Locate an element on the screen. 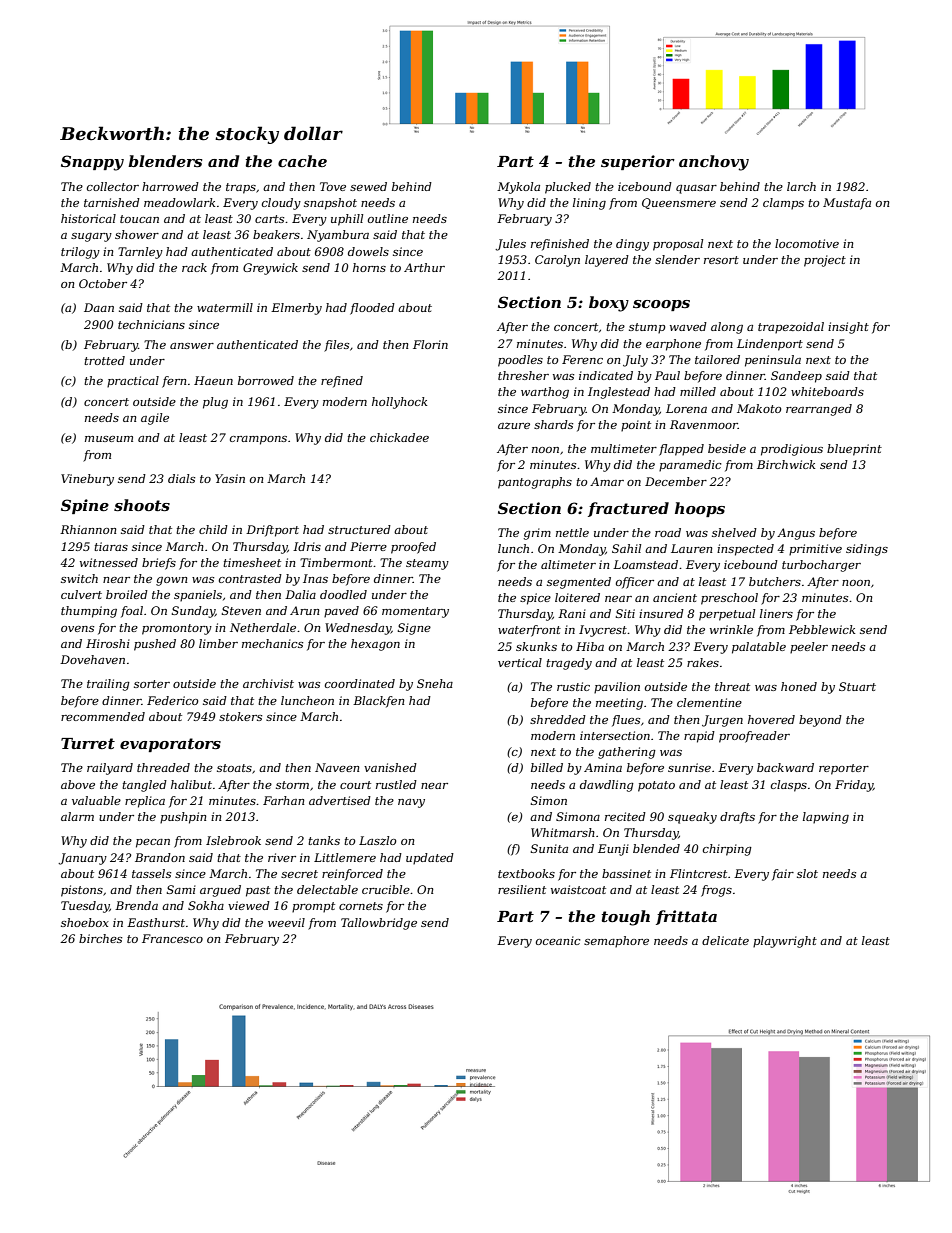 The width and height of the screenshot is (952, 1233). Mykola is located at coordinates (518, 188).
